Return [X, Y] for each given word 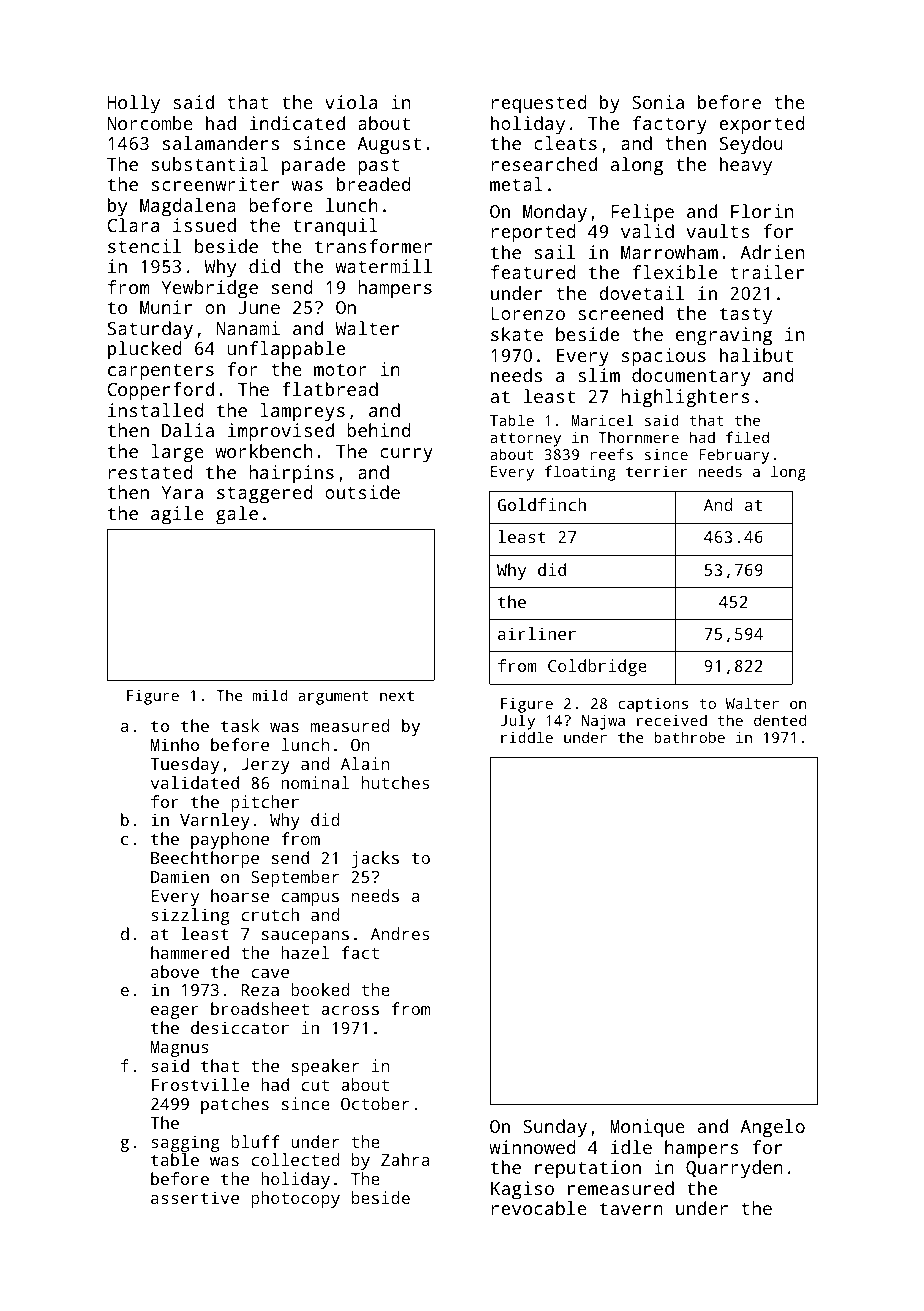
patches [235, 1105]
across [350, 1010]
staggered [265, 494]
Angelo [772, 1128]
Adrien [772, 252]
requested [539, 104]
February [734, 456]
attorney [525, 440]
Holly [133, 104]
